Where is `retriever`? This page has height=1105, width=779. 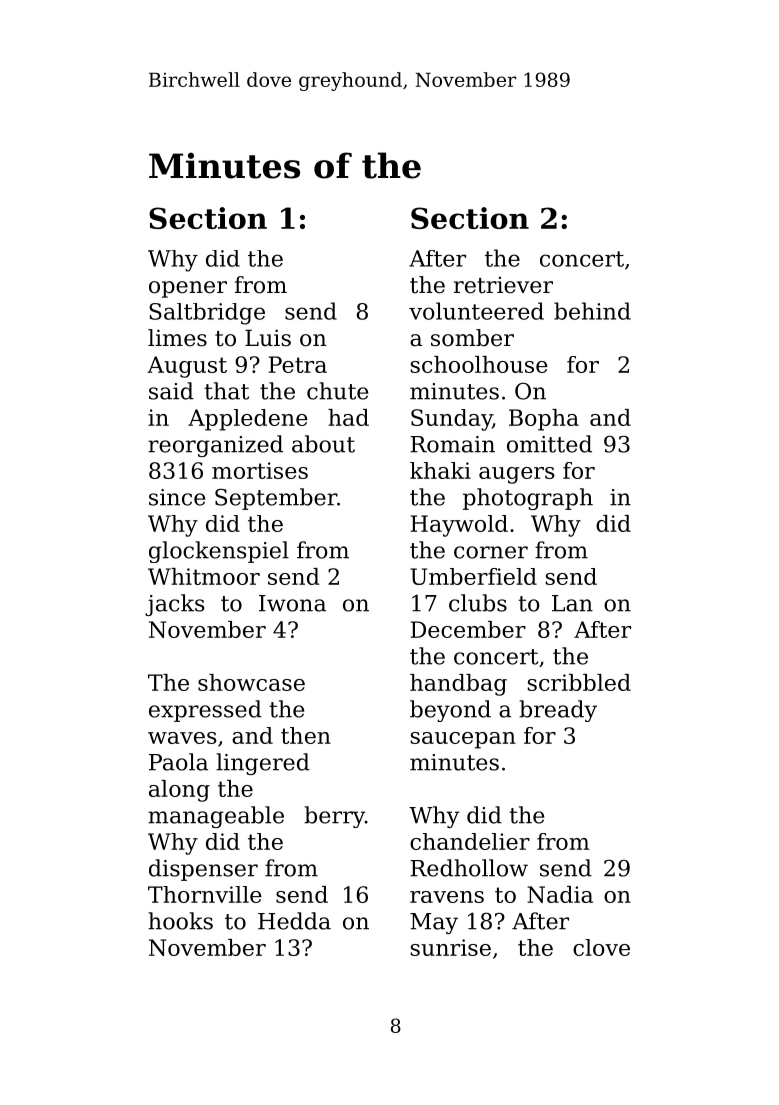
retriever is located at coordinates (503, 285).
